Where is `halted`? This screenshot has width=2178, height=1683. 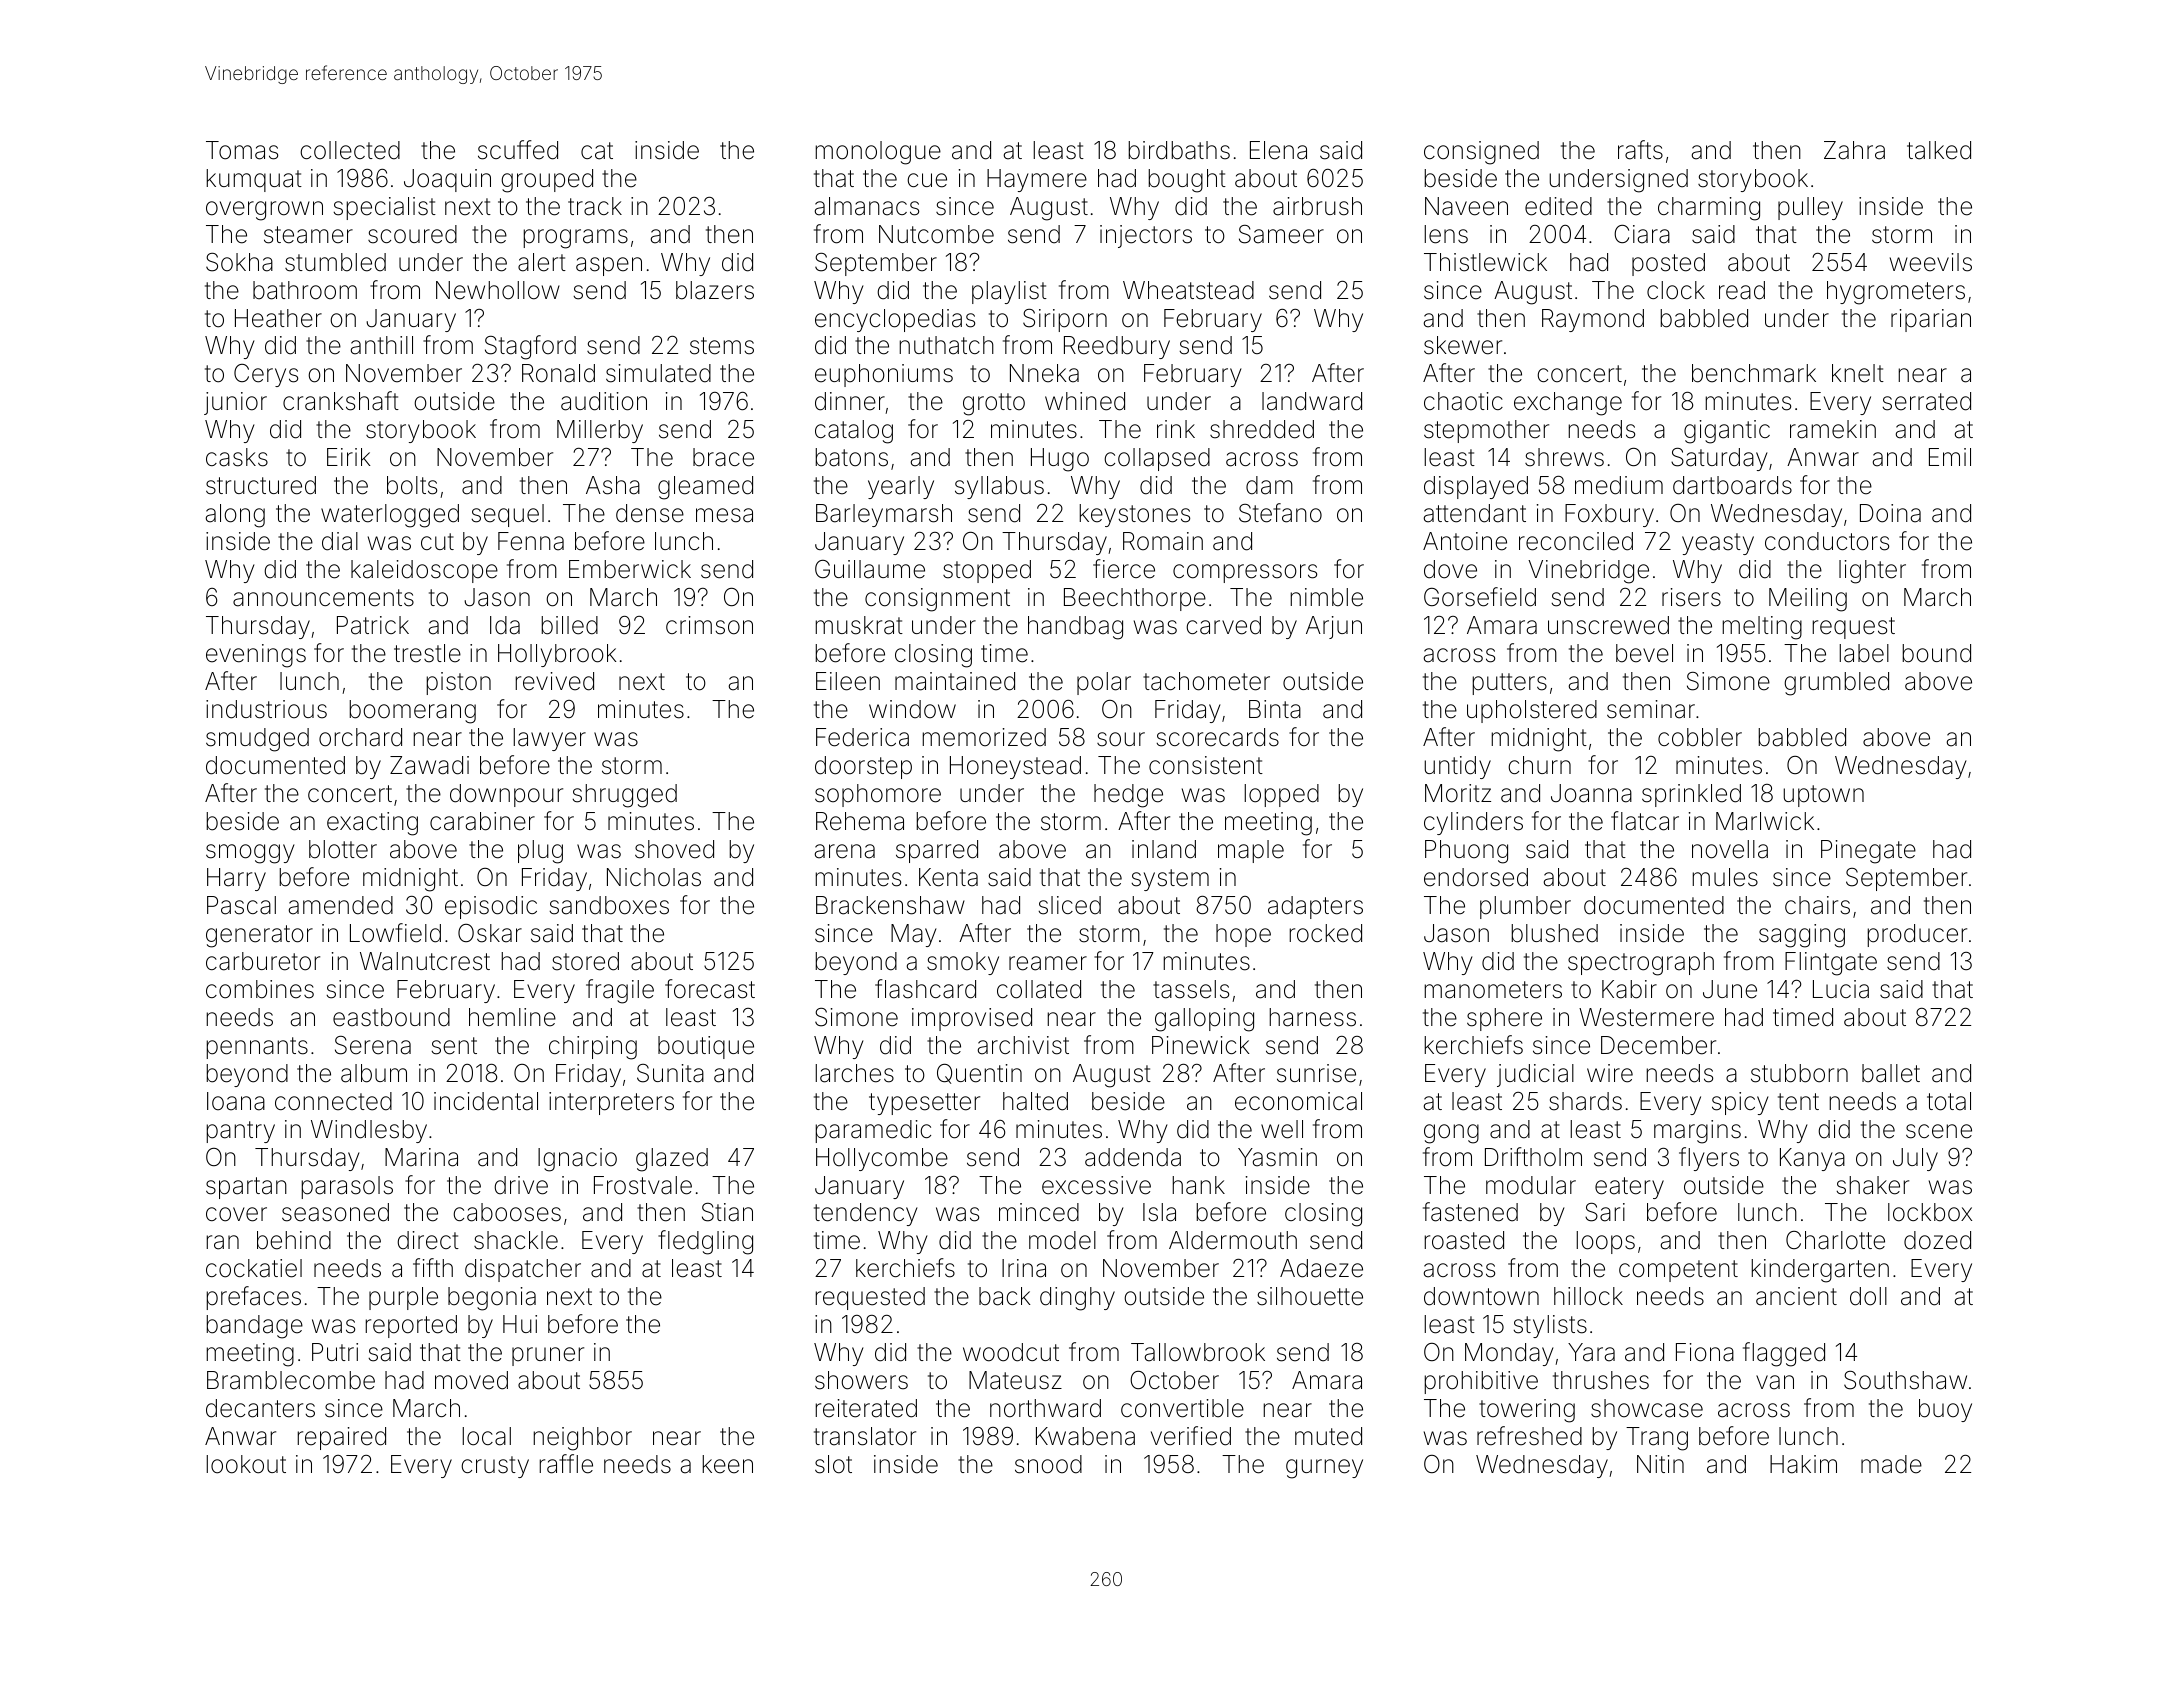 halted is located at coordinates (1035, 1101).
